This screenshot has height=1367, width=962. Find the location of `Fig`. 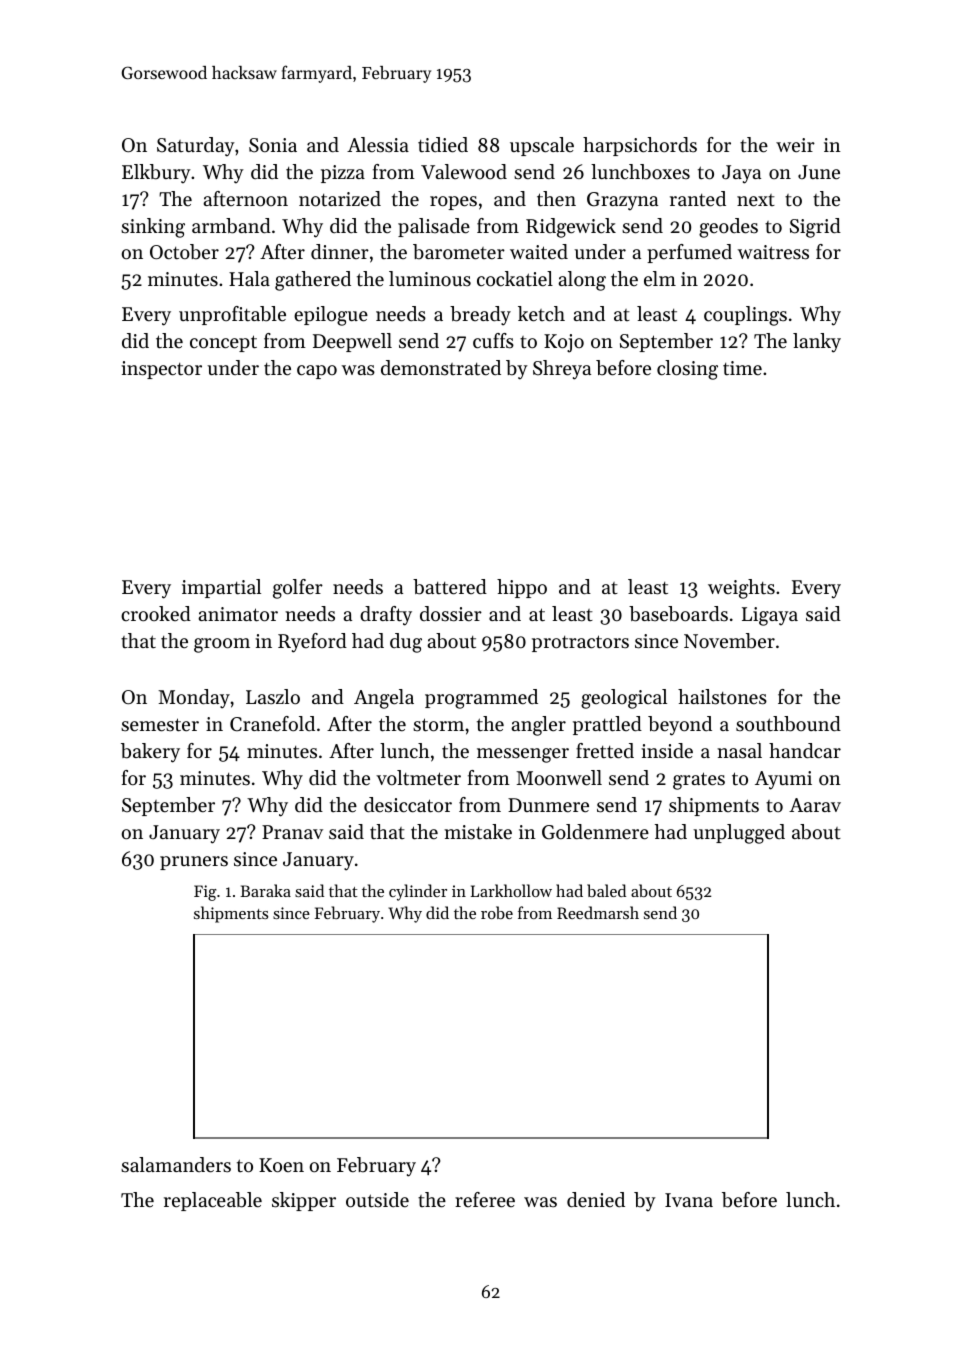

Fig is located at coordinates (205, 893).
